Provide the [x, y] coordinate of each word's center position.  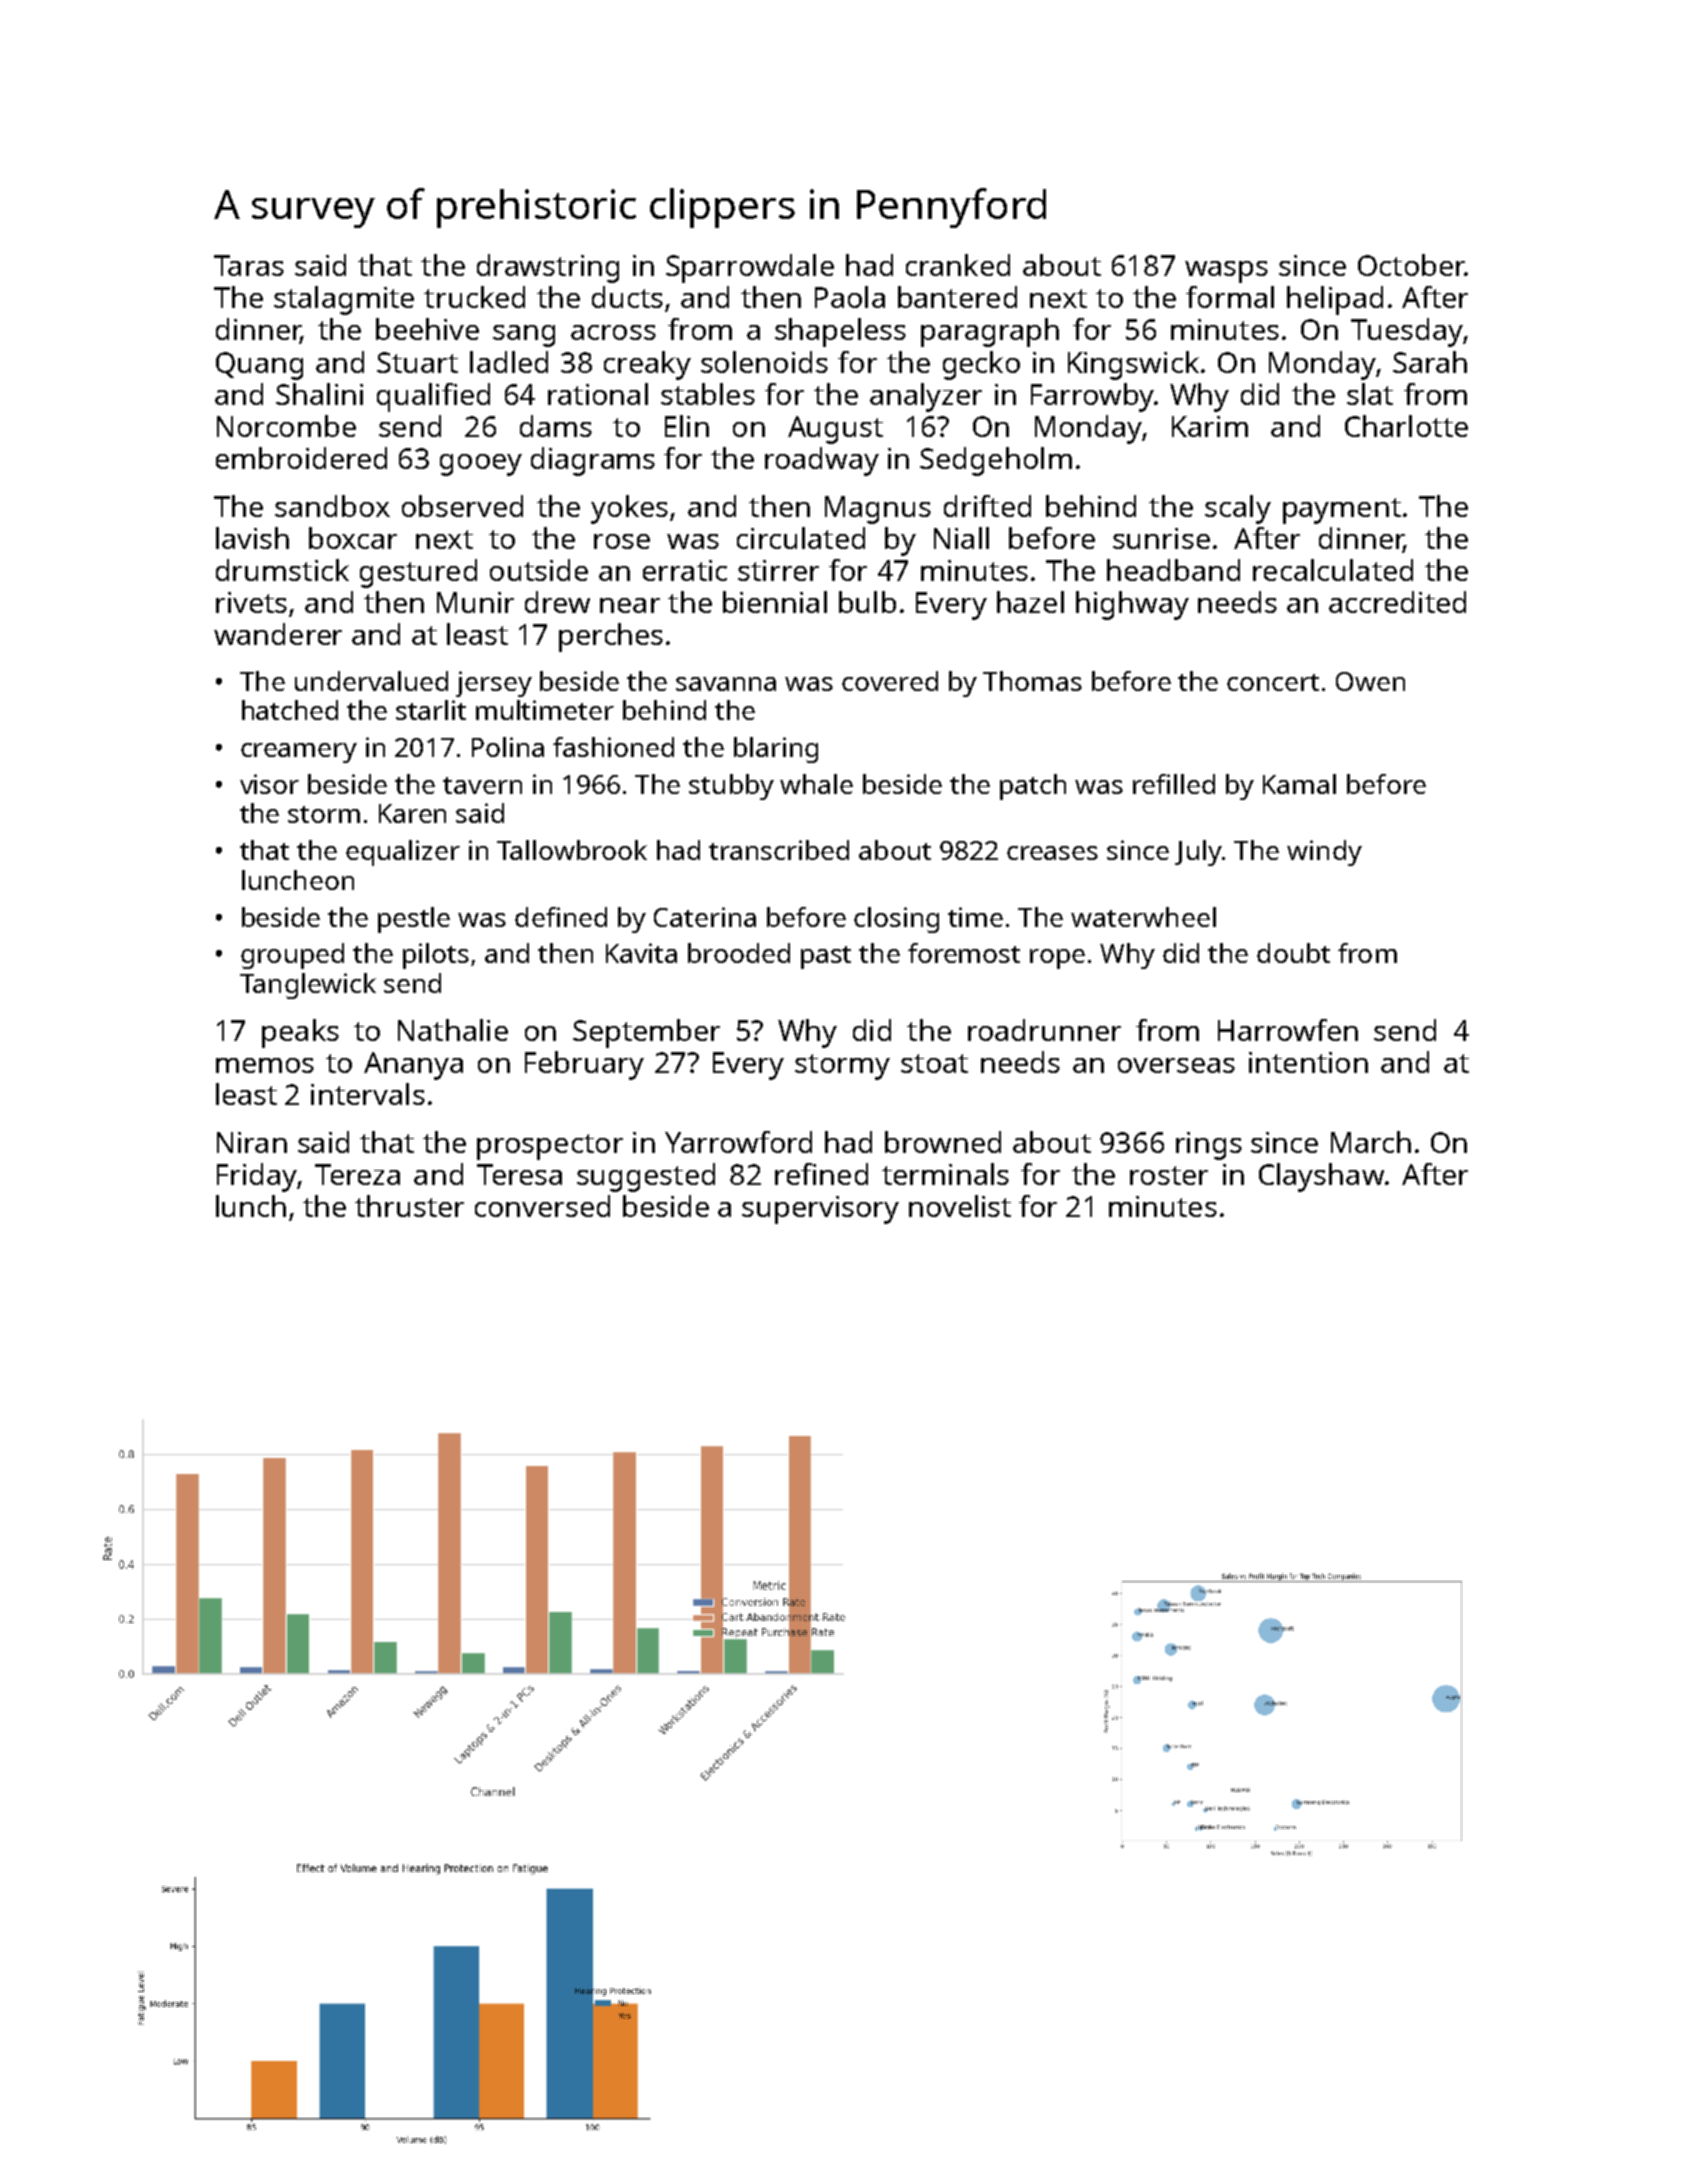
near [630, 605]
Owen [1370, 681]
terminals [945, 1174]
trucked [474, 297]
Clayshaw [1321, 1177]
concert [1273, 682]
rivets [251, 602]
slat [1370, 394]
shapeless [840, 332]
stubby [731, 787]
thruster [409, 1206]
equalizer [403, 853]
